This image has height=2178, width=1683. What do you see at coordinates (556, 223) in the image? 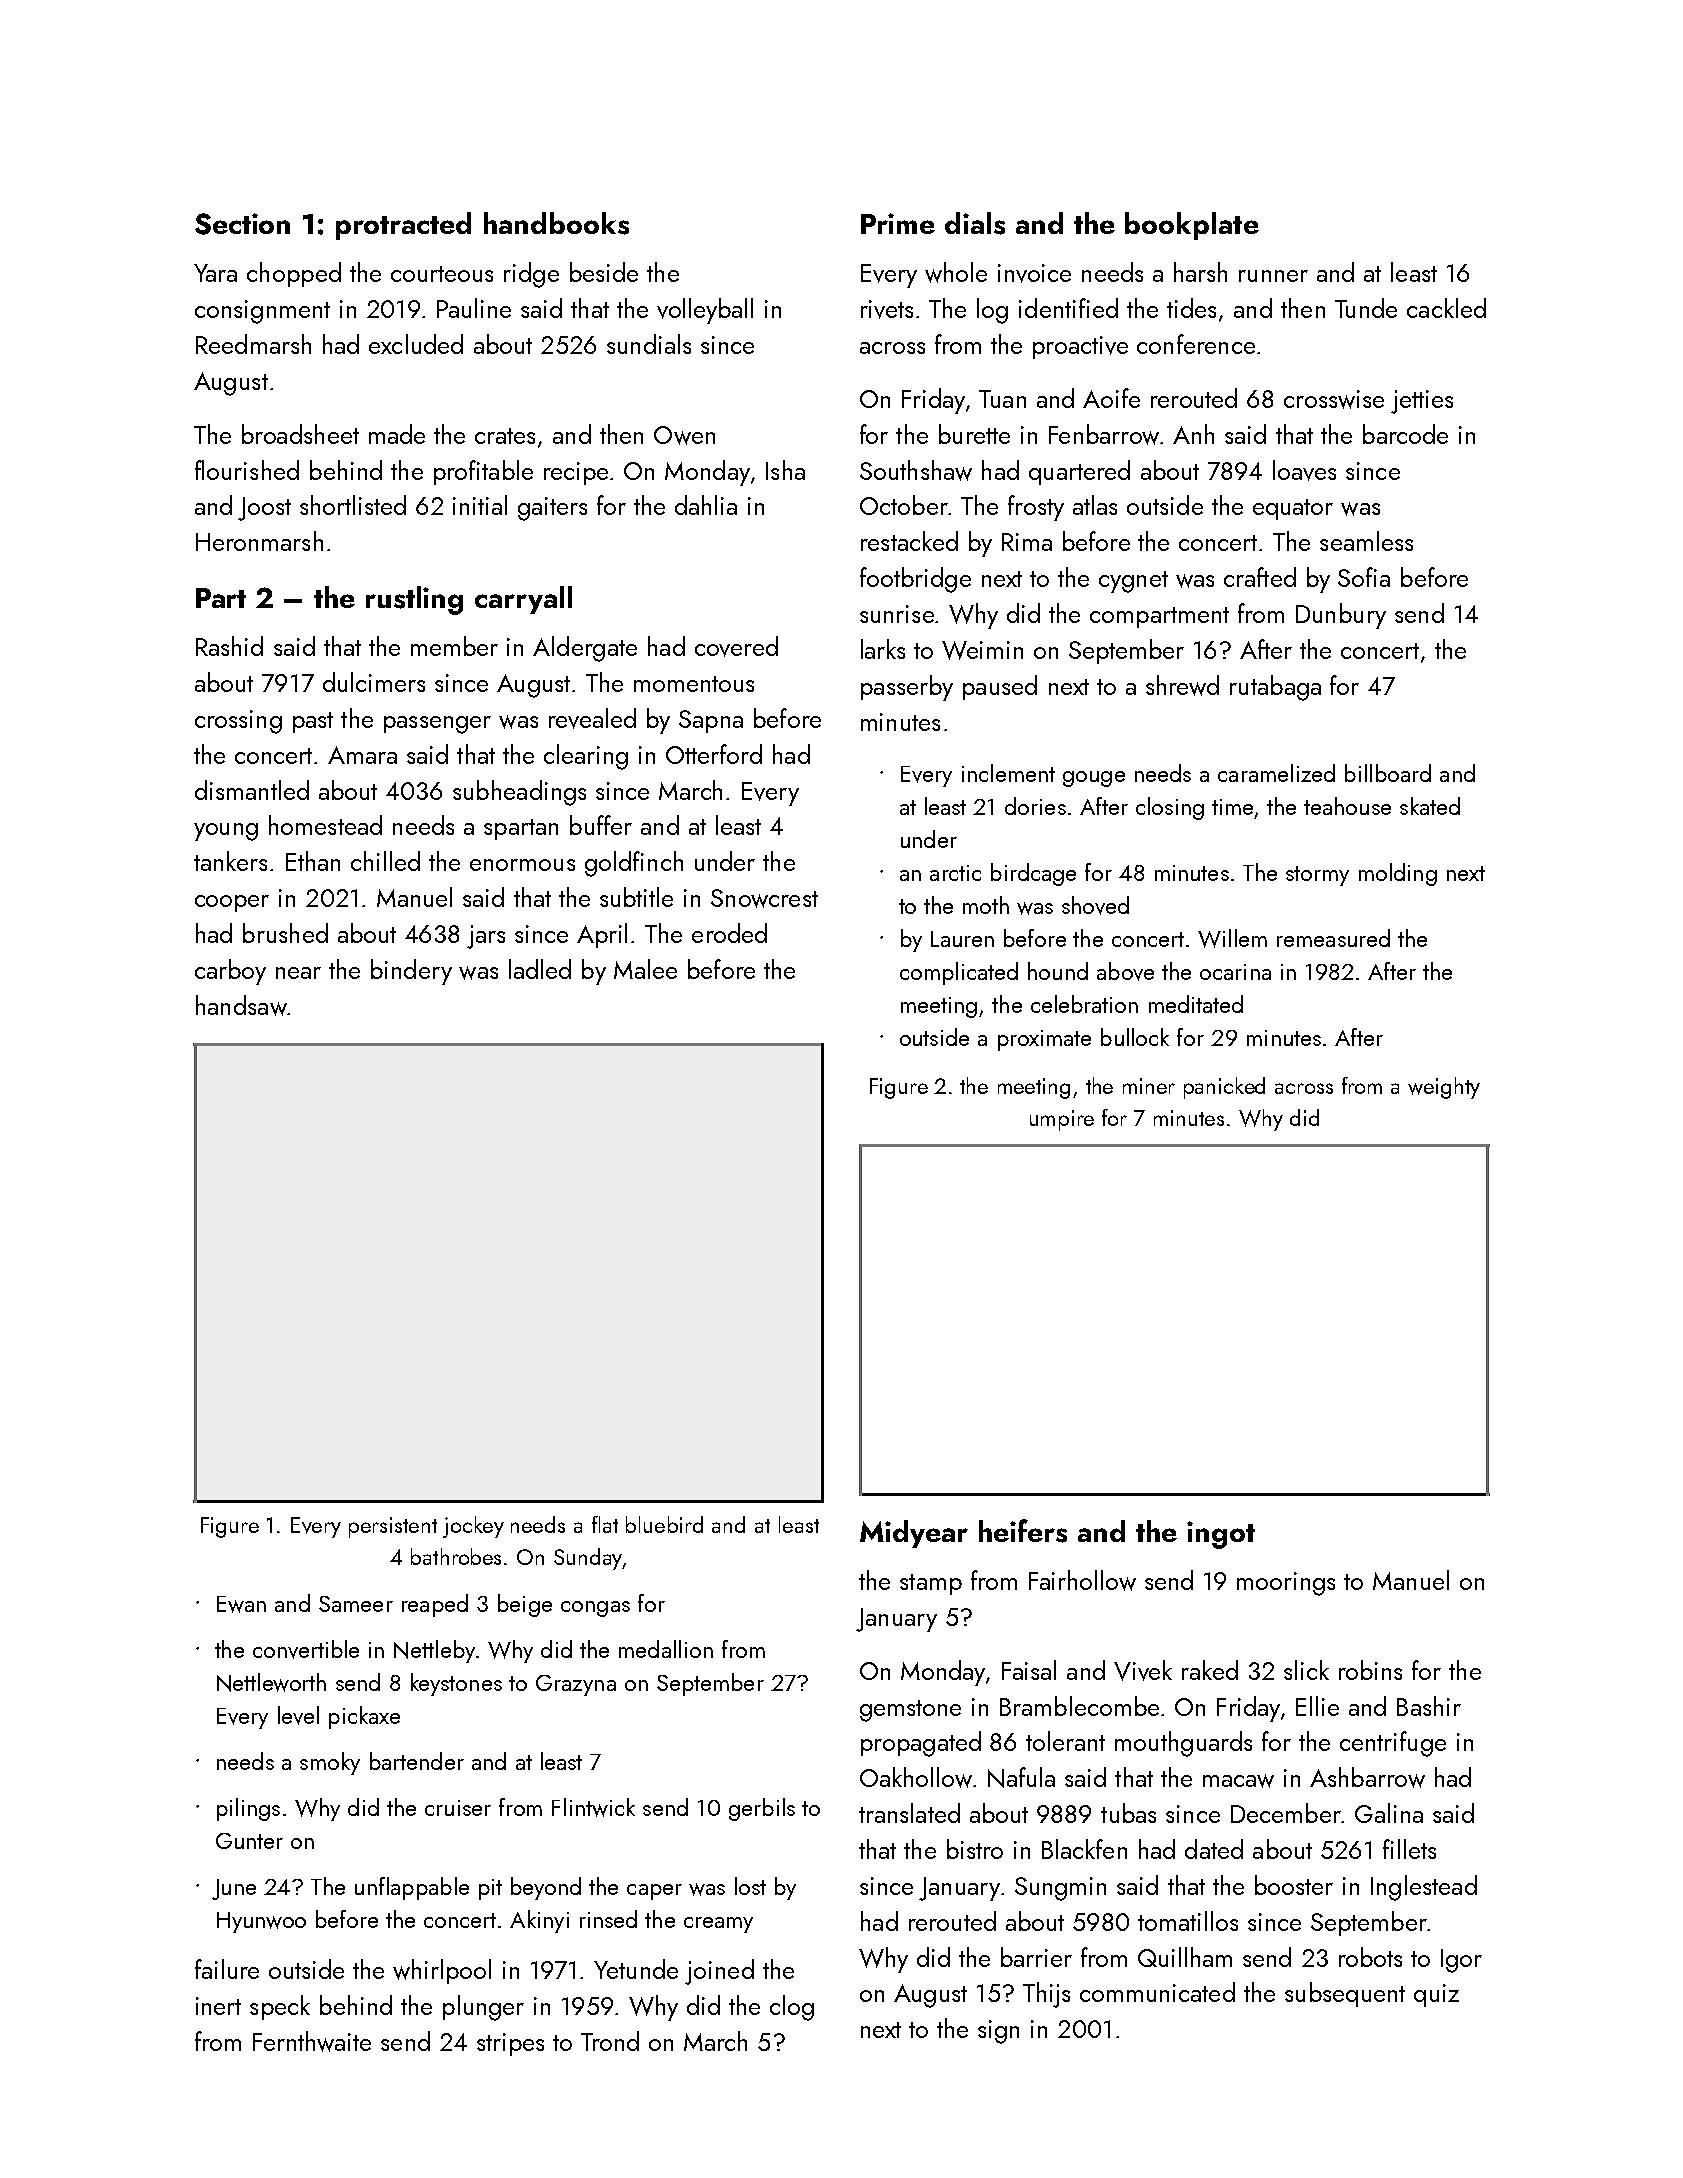
I see `handbooks` at bounding box center [556, 223].
